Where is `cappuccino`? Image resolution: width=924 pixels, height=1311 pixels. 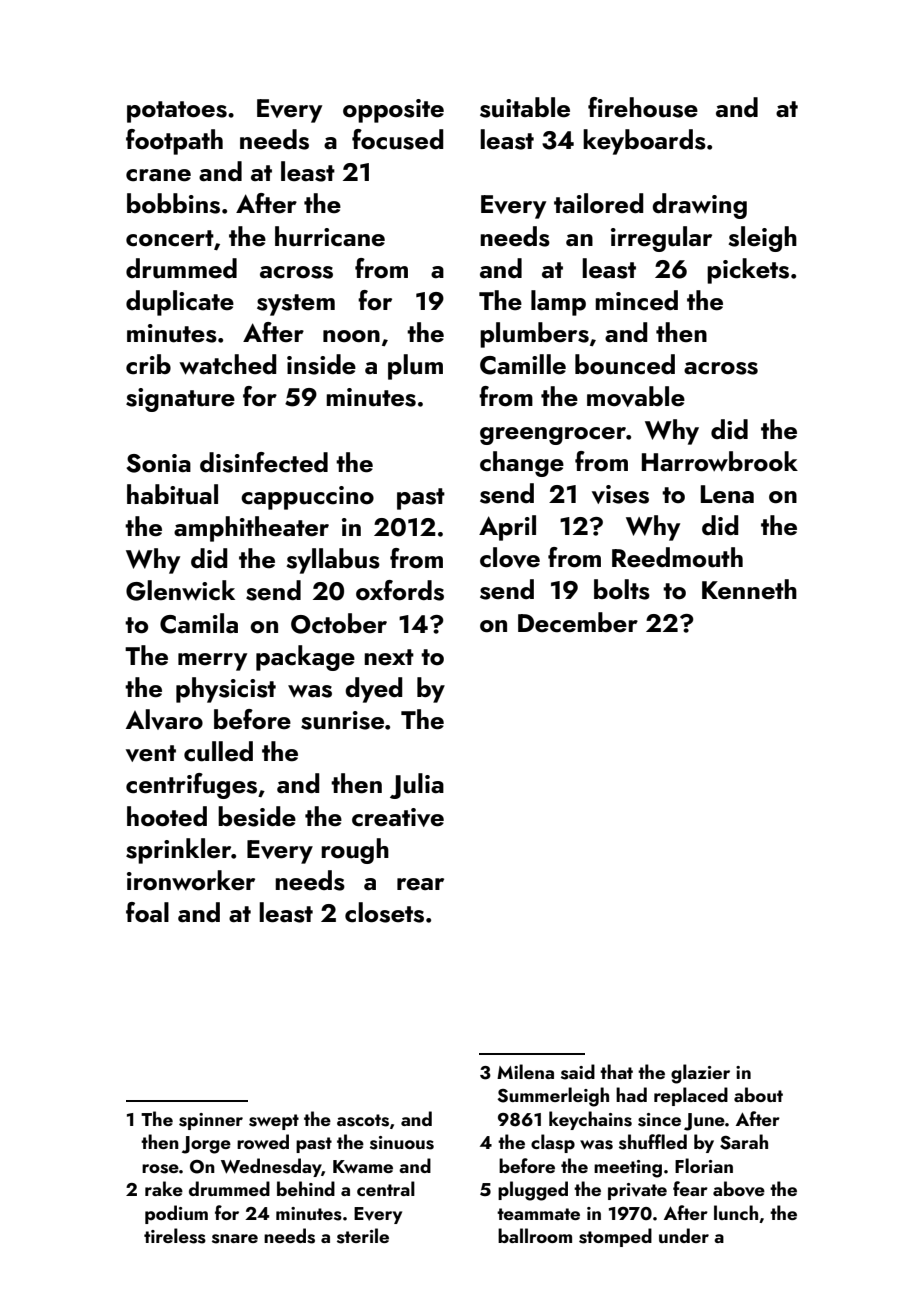
cappuccino is located at coordinates (307, 498).
